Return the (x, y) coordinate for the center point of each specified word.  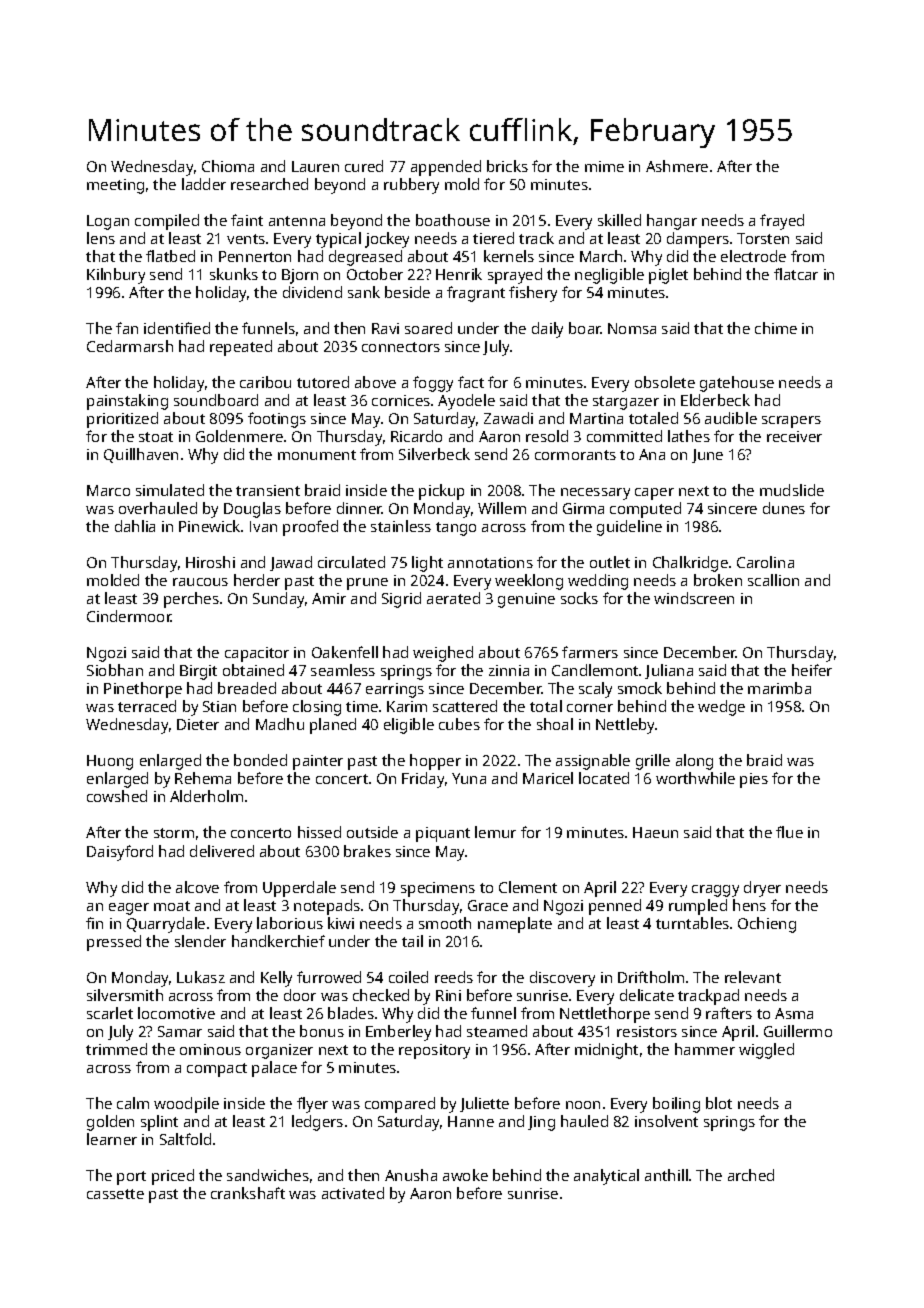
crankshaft (248, 1193)
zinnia (509, 670)
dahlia (135, 526)
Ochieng (767, 925)
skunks (234, 274)
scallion (773, 580)
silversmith (125, 995)
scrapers (791, 422)
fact (471, 382)
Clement (528, 887)
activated (353, 1193)
